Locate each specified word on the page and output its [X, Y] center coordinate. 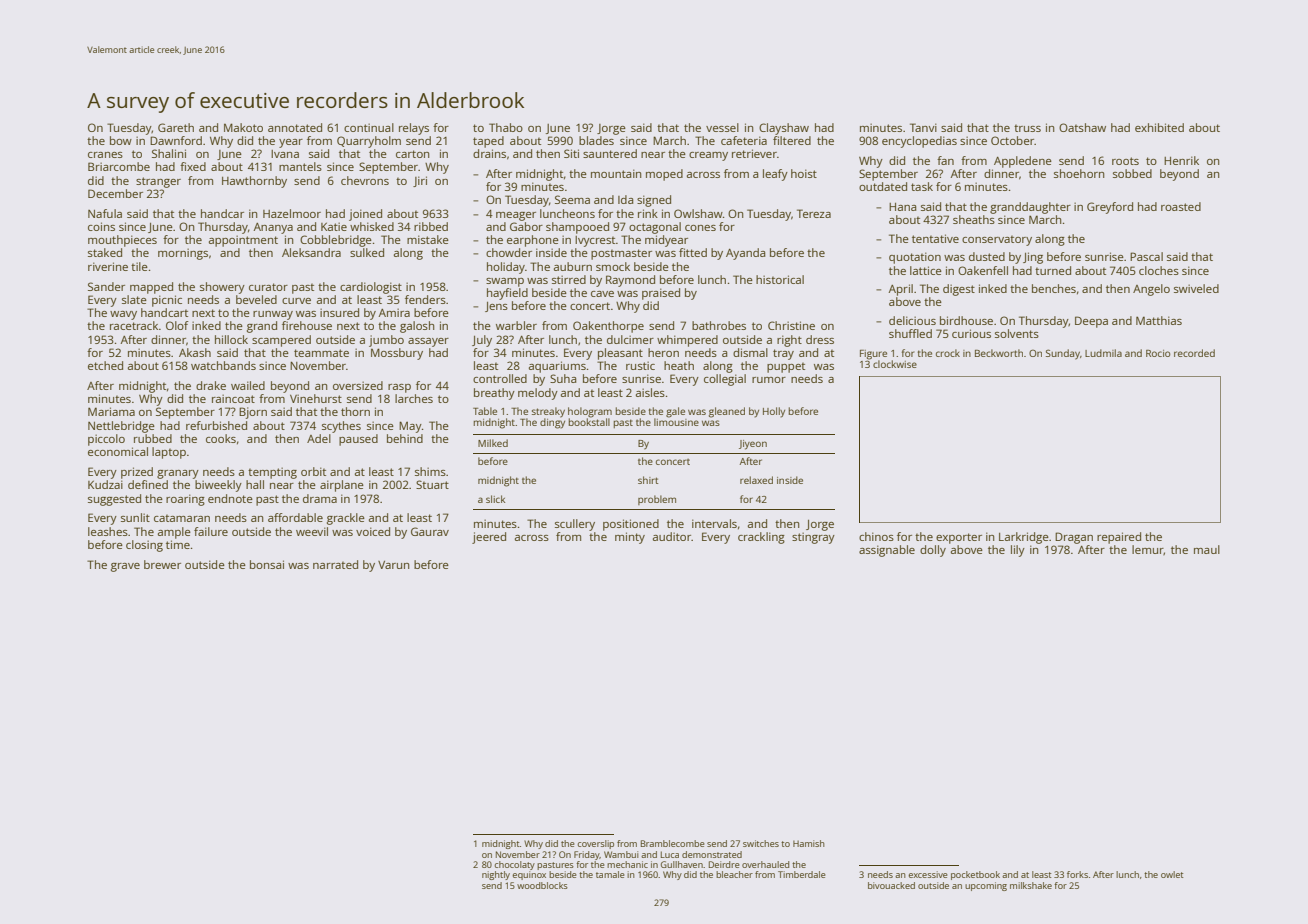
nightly [496, 875]
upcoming [986, 886]
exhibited [1159, 127]
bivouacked [891, 885]
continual [369, 127]
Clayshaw [784, 129]
